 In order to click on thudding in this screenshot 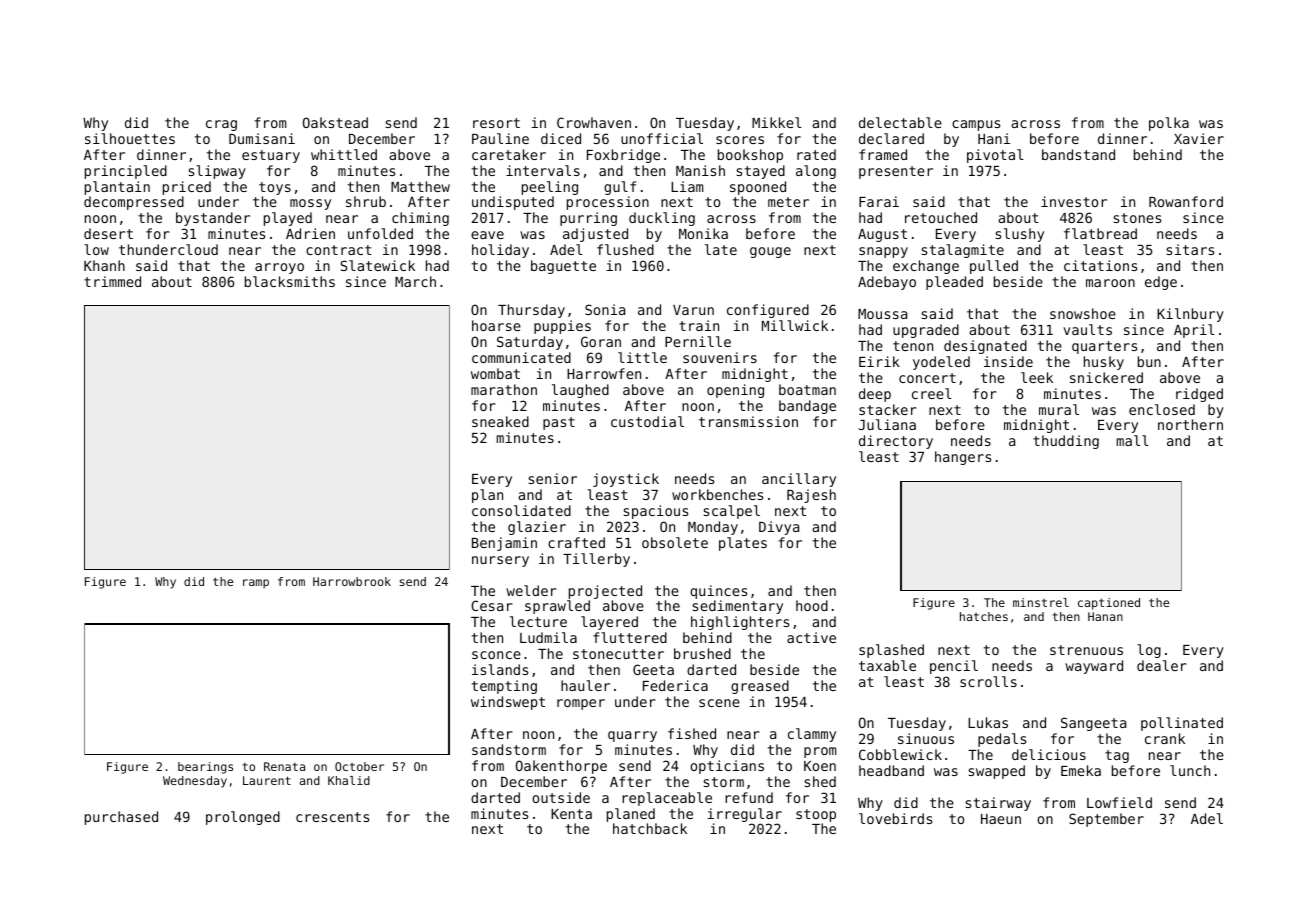, I will do `click(1066, 442)`.
